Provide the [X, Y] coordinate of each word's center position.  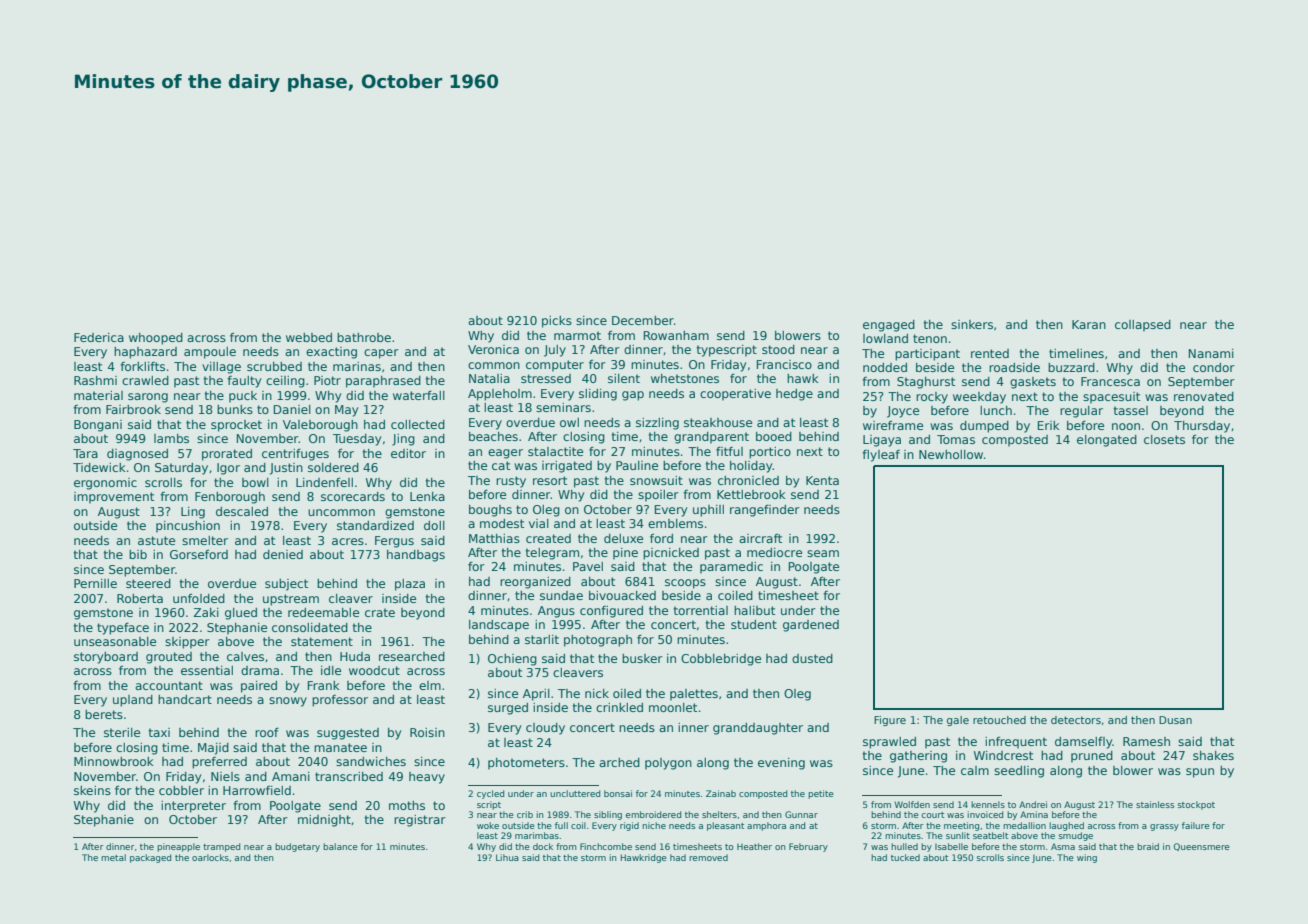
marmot [577, 335]
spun [1200, 773]
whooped [156, 339]
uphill [708, 511]
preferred [219, 763]
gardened [811, 626]
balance [340, 846]
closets [1164, 439]
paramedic [731, 568]
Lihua [507, 857]
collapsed [1143, 326]
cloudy [545, 729]
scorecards [353, 496]
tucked [905, 857]
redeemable [323, 612]
